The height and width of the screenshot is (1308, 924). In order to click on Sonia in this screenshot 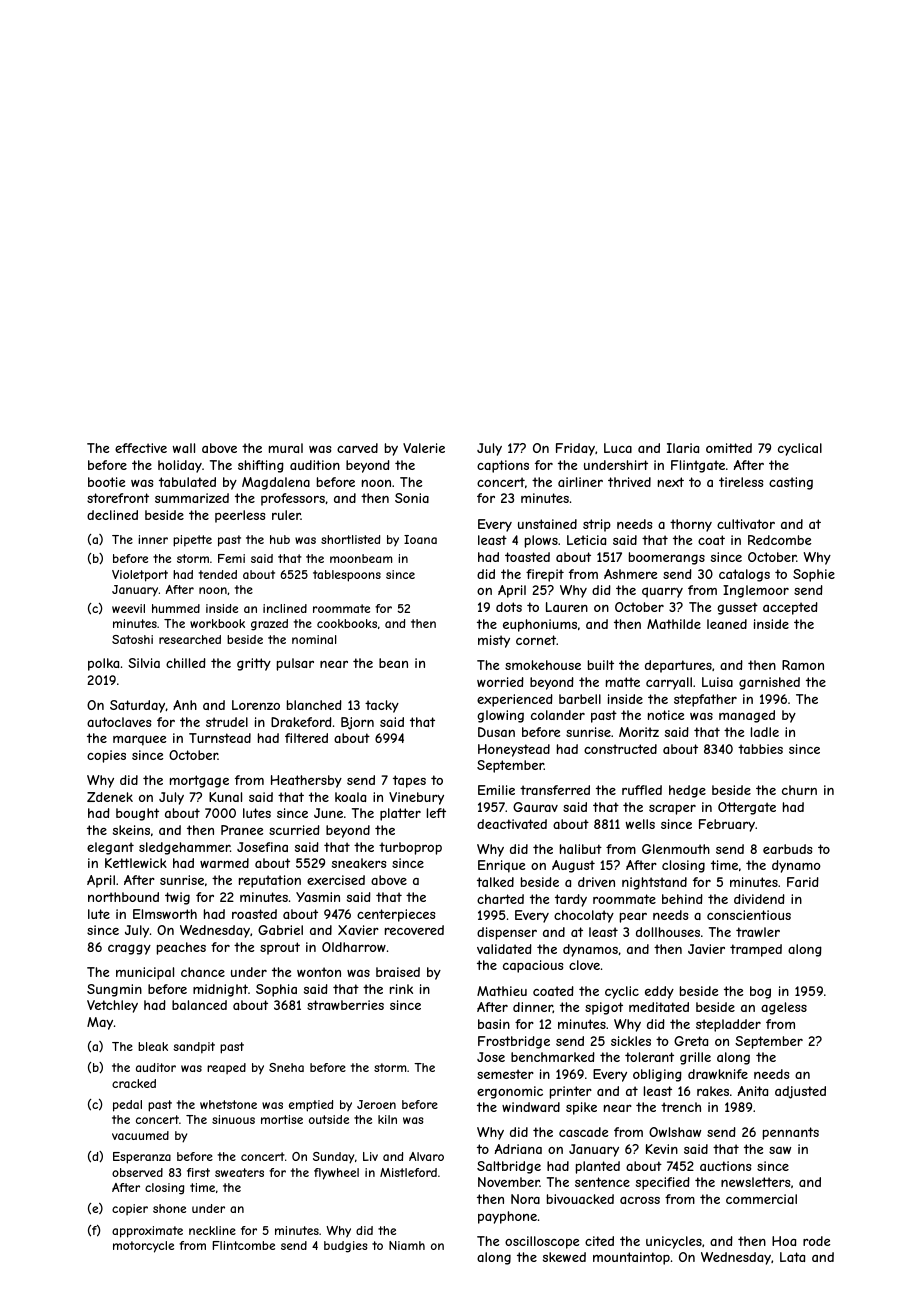, I will do `click(412, 498)`.
